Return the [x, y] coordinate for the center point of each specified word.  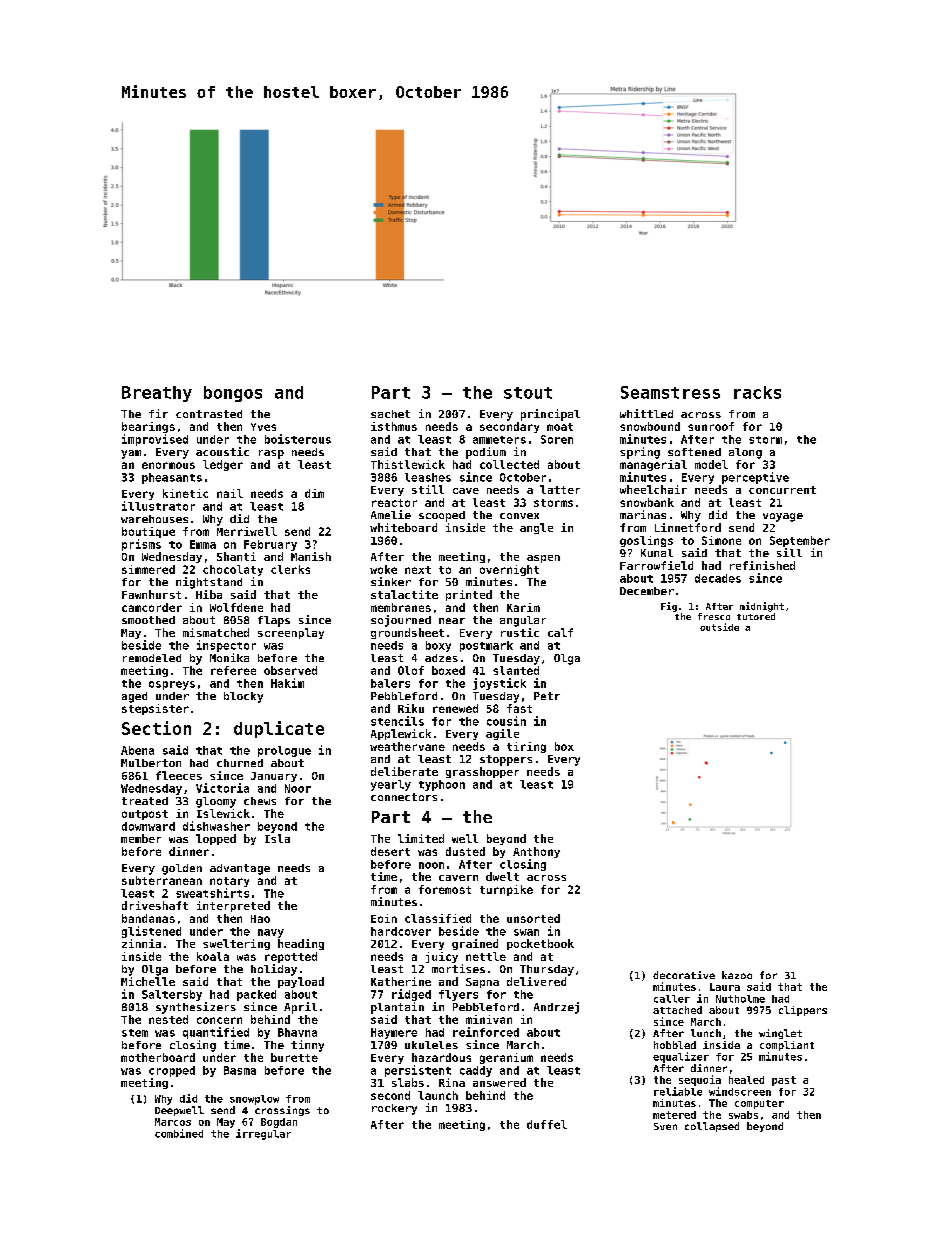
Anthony [536, 852]
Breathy [157, 394]
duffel [547, 1124]
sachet [390, 414]
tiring [526, 747]
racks [757, 392]
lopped [216, 839]
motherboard [158, 1057]
